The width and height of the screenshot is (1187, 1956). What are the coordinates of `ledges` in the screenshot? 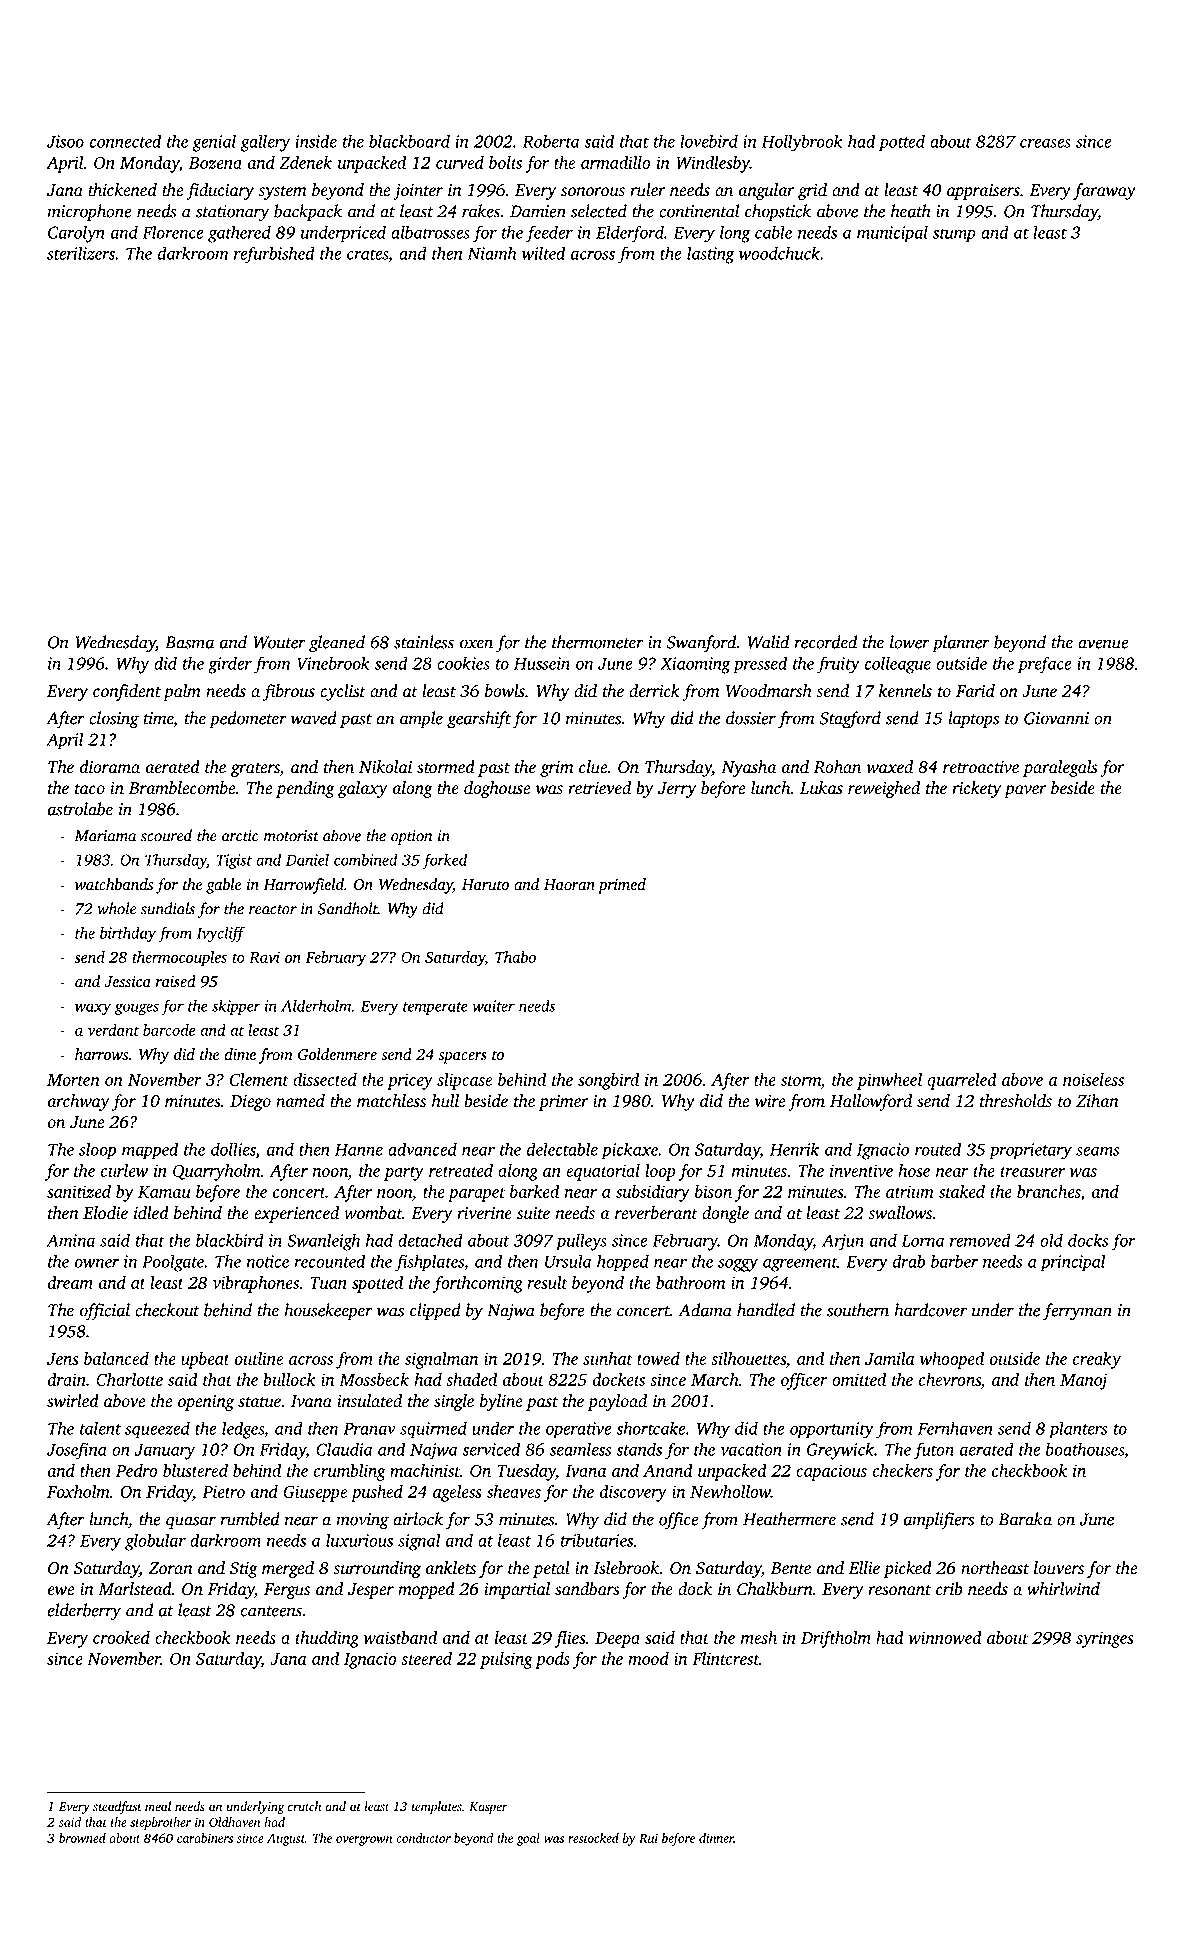 It's located at (243, 1430).
